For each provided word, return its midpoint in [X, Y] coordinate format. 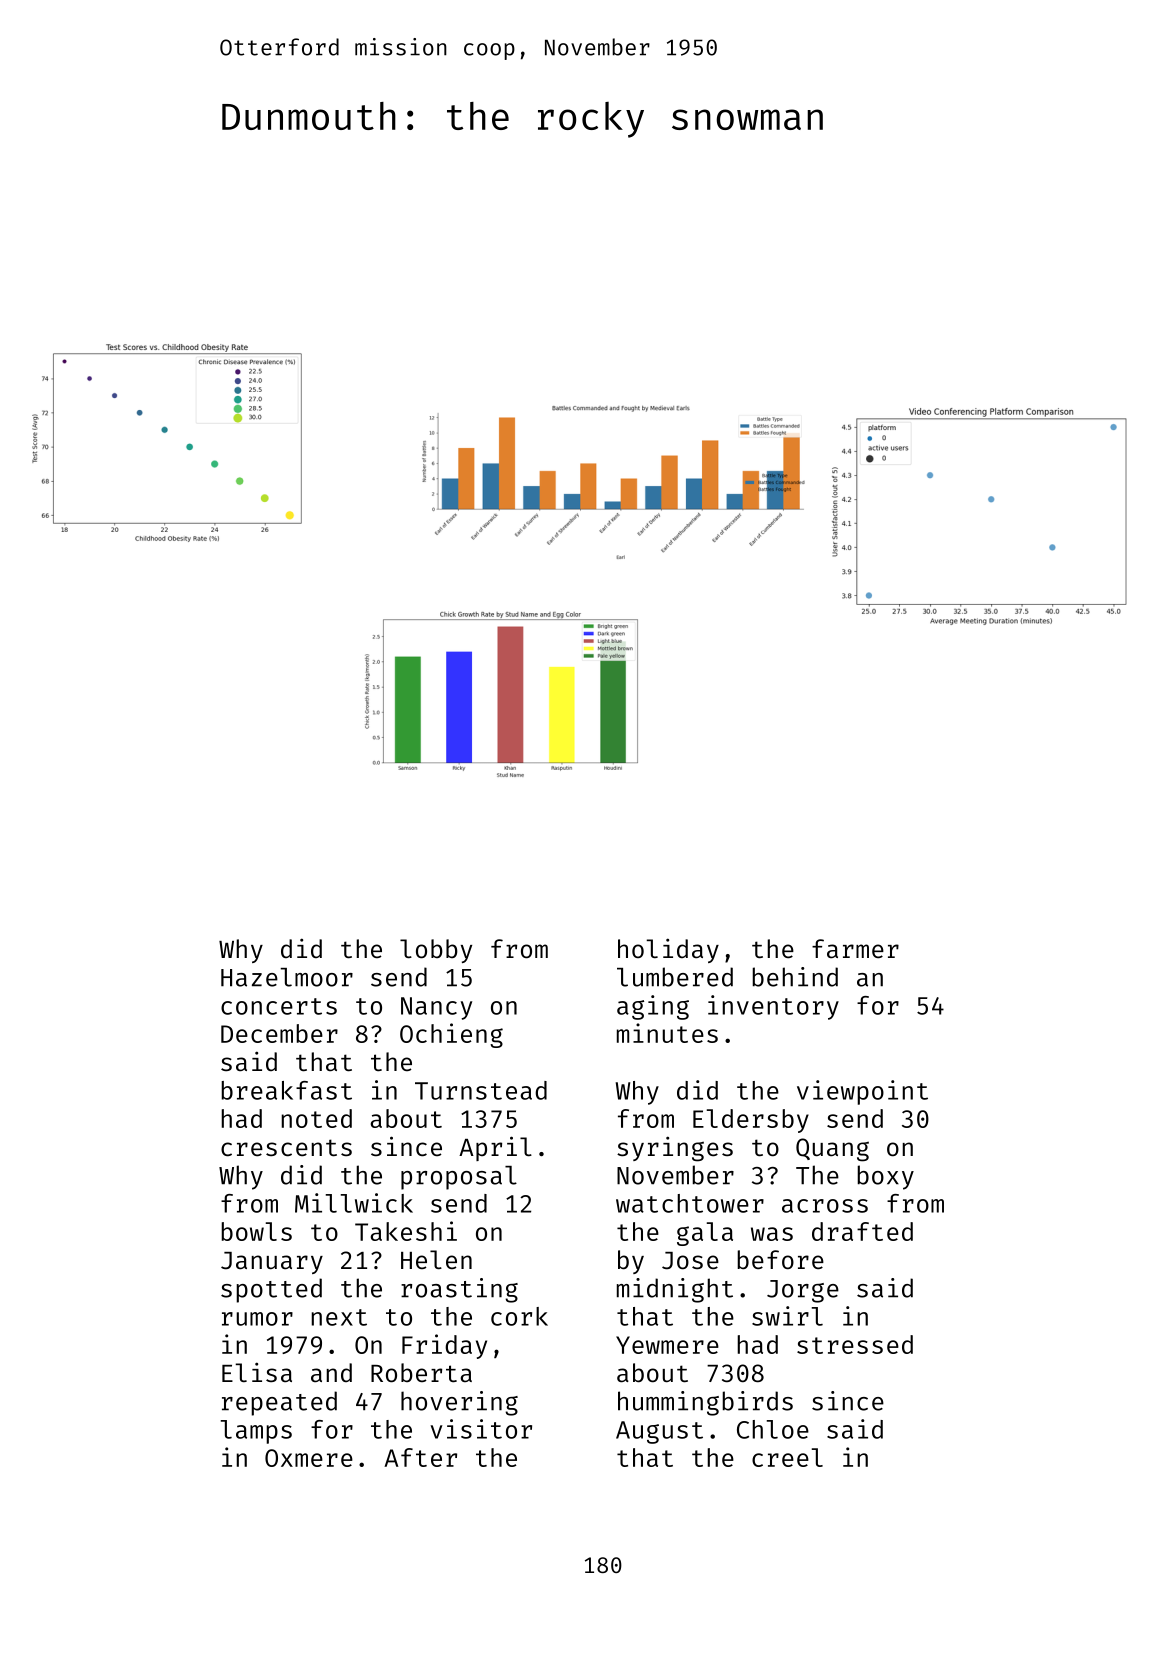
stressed [855, 1344]
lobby [436, 951]
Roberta [421, 1373]
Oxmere [309, 1458]
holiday [668, 950]
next [339, 1317]
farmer [855, 949]
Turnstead [481, 1090]
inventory [773, 1007]
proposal [459, 1178]
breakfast [286, 1090]
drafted [862, 1231]
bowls [256, 1231]
